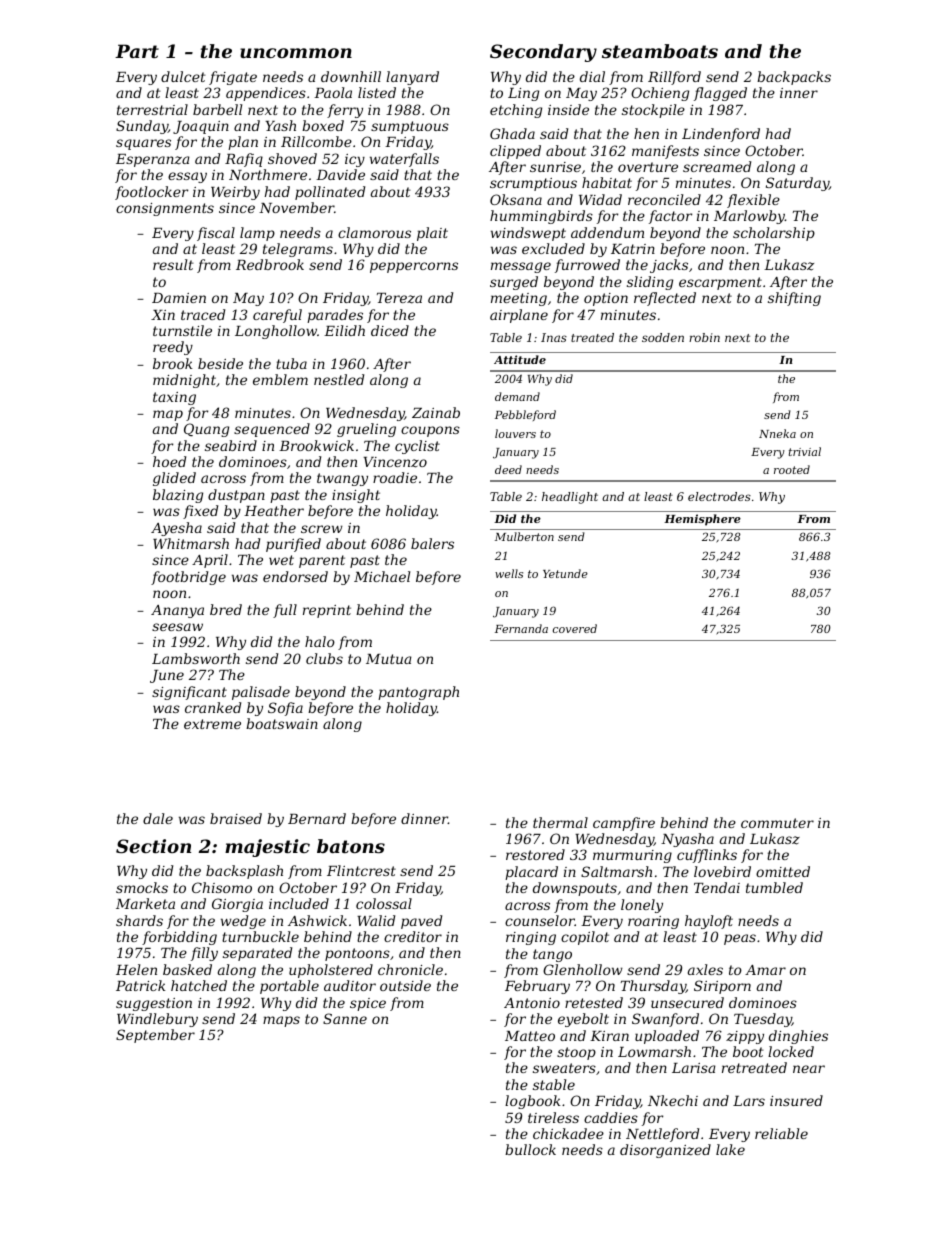 Image resolution: width=952 pixels, height=1233 pixels. Describe the element at coordinates (664, 199) in the image. I see `reconciled` at that location.
